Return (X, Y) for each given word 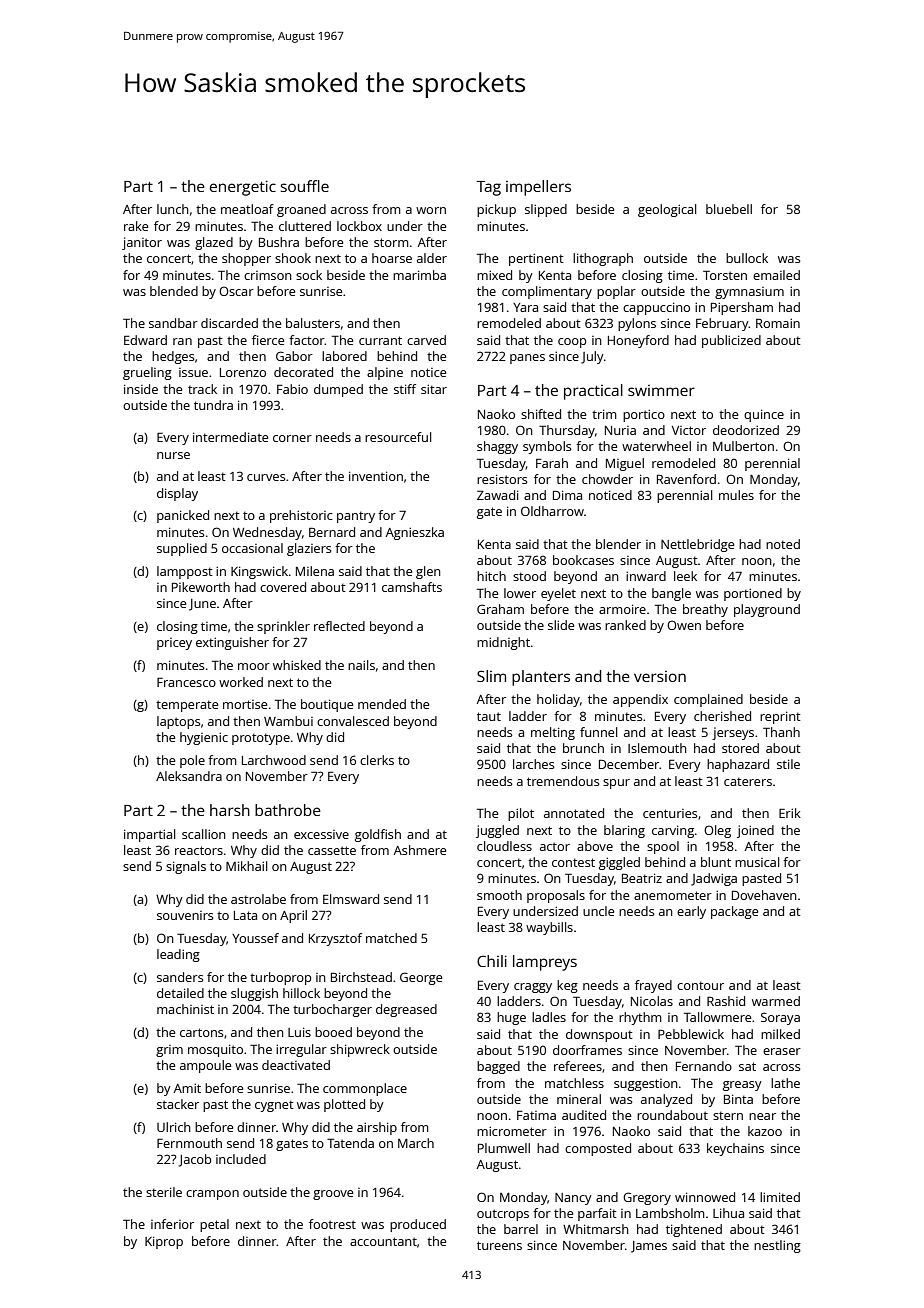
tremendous (563, 781)
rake (136, 226)
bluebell (729, 209)
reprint (780, 717)
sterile (164, 1192)
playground (767, 610)
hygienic (204, 738)
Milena (315, 571)
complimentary (547, 292)
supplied (182, 549)
